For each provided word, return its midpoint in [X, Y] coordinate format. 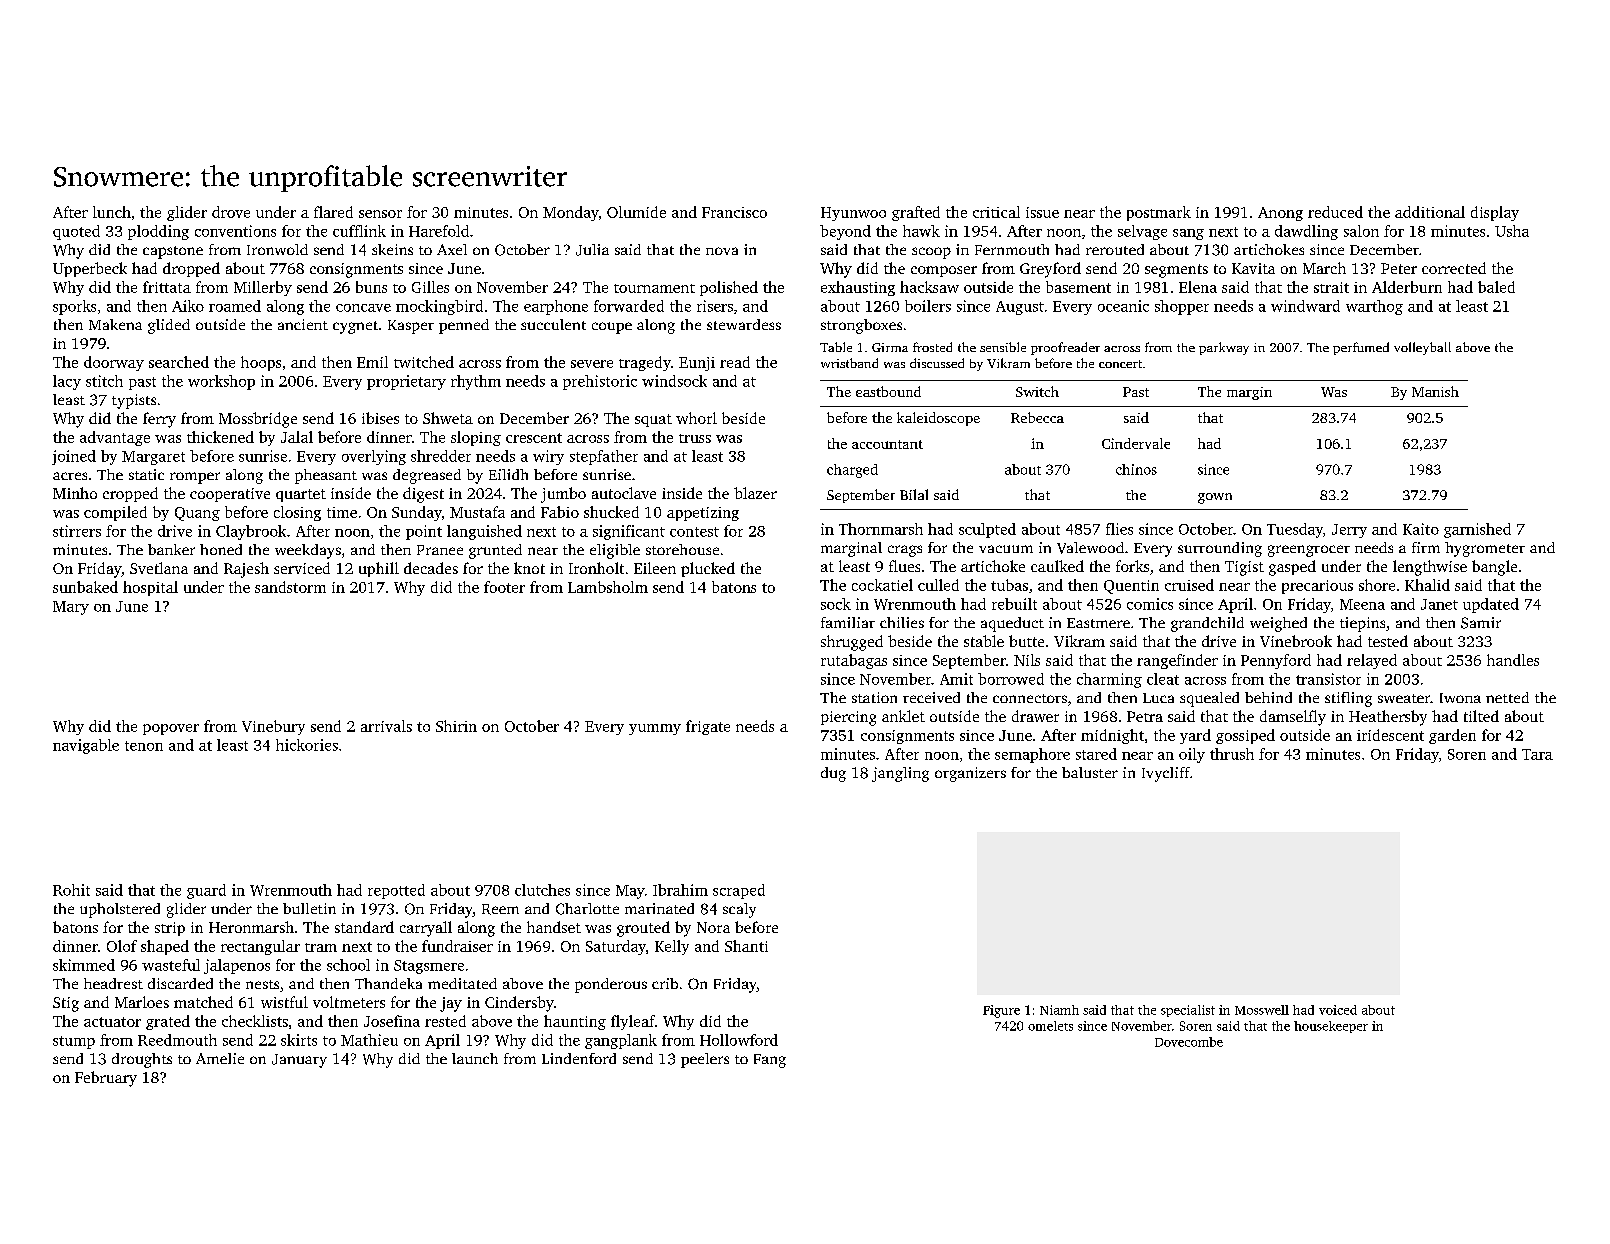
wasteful [171, 965]
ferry [159, 420]
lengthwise [1430, 568]
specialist [1188, 1011]
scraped [739, 891]
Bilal [914, 494]
